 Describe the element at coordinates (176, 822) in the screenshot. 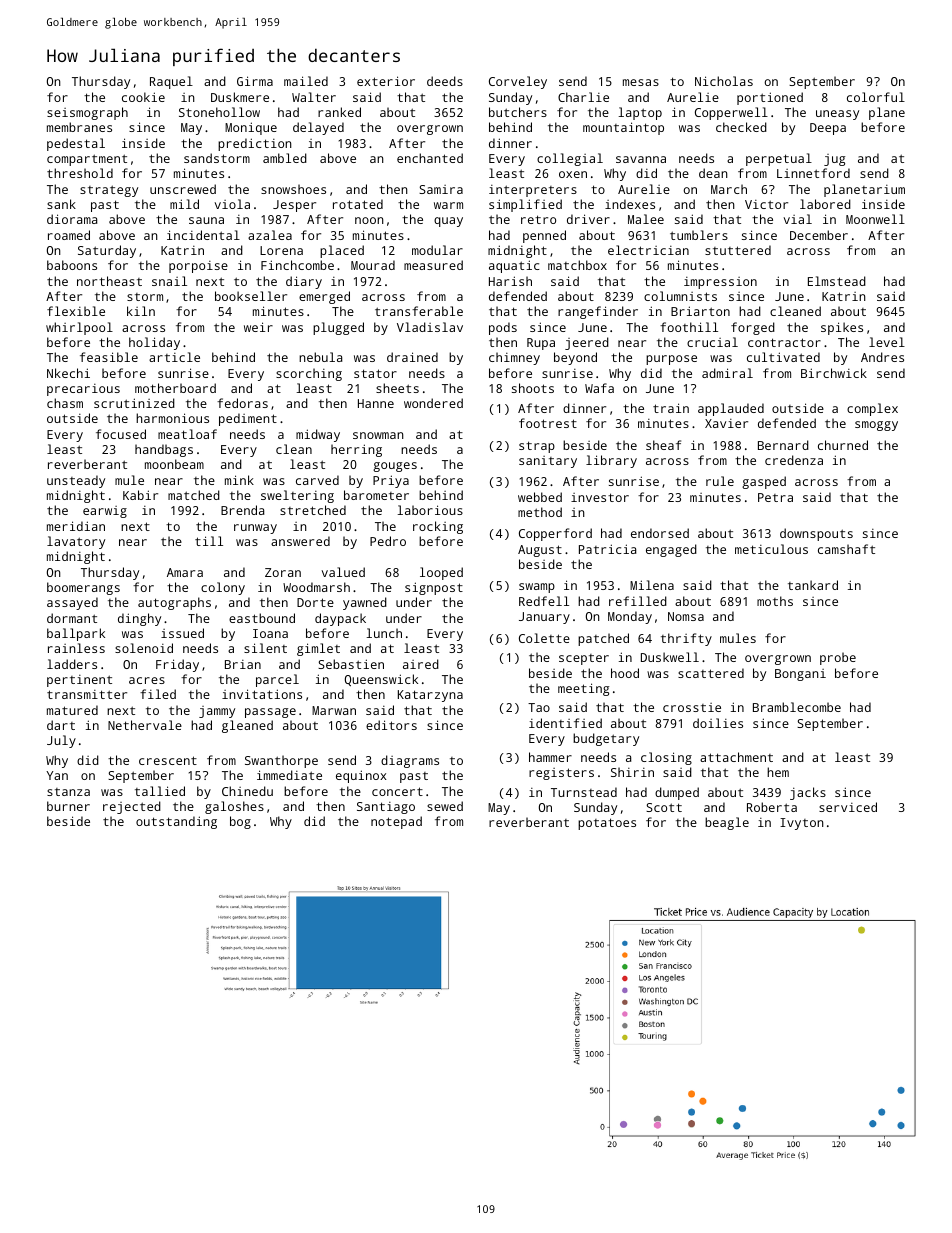

I see `outstanding` at that location.
